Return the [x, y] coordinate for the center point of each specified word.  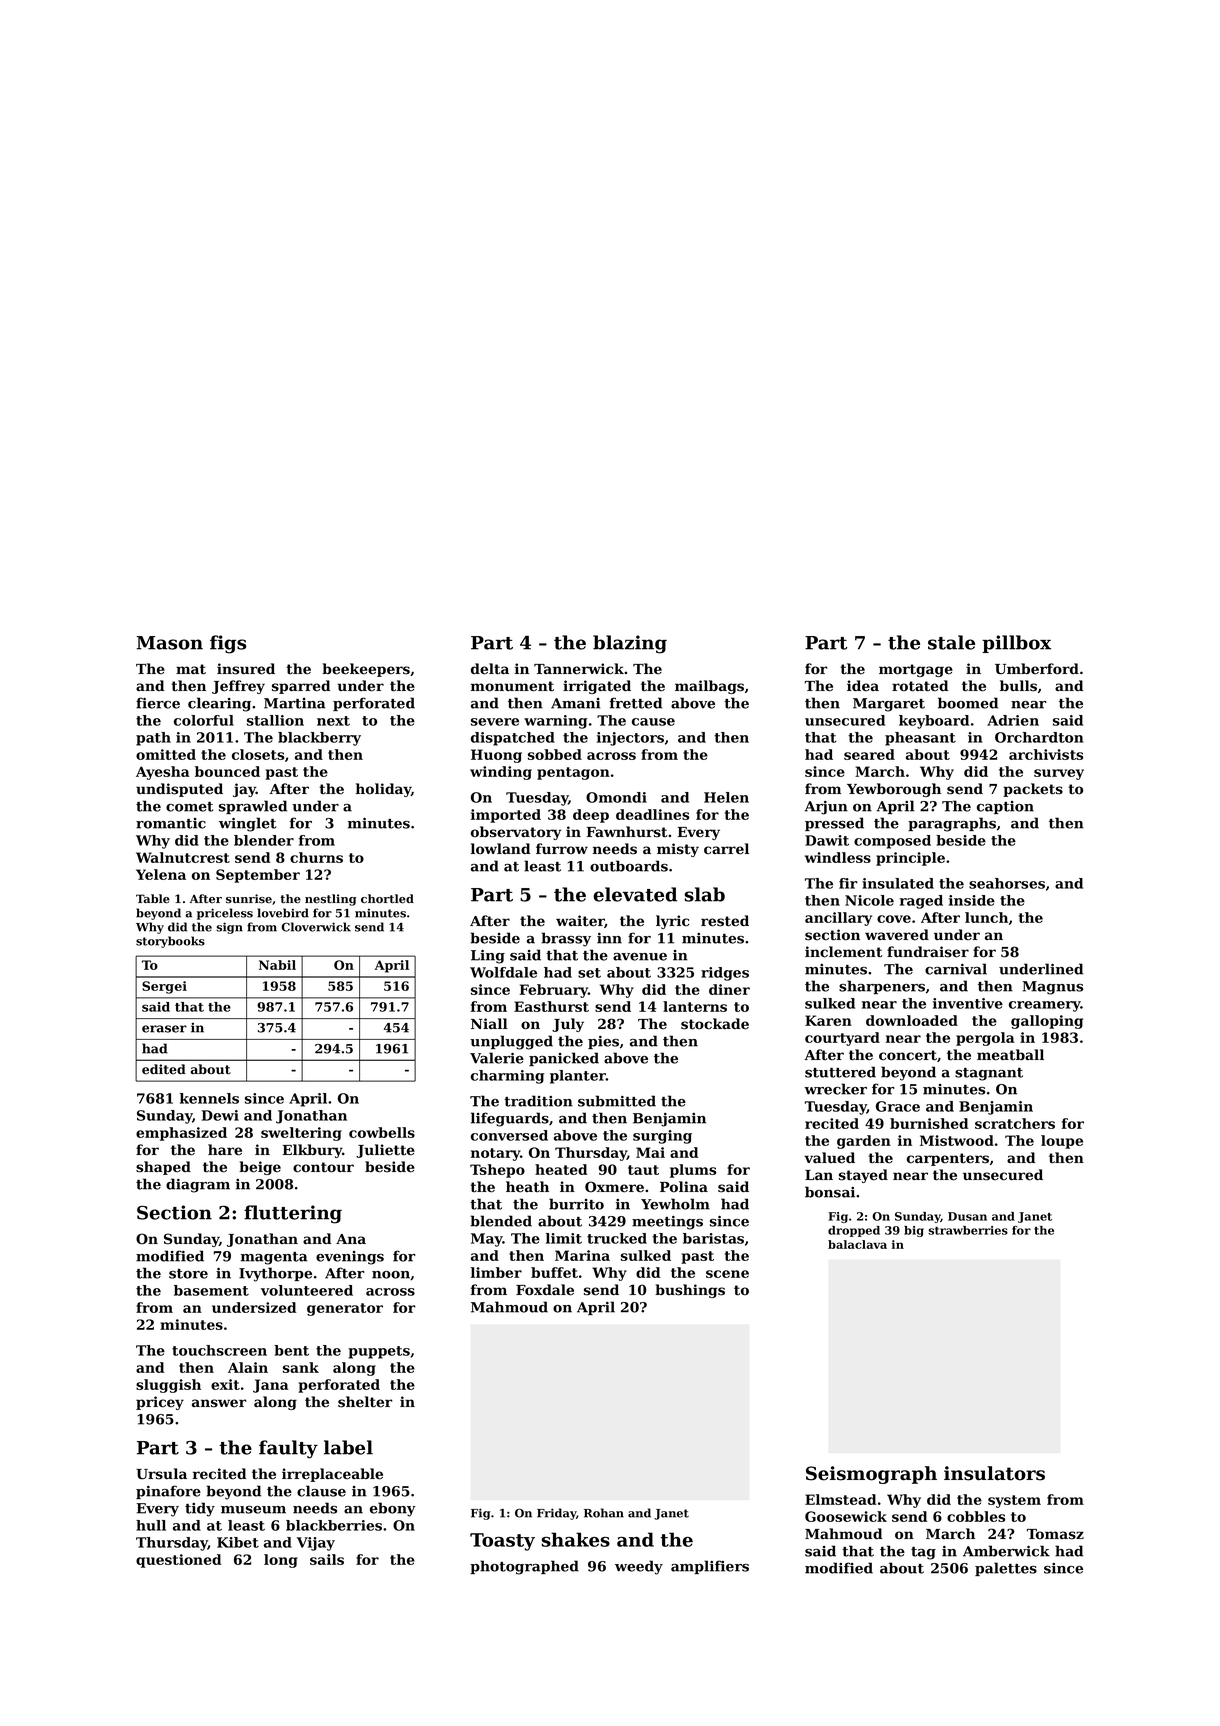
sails [327, 1559]
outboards [629, 866]
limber [496, 1272]
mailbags [709, 687]
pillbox [1016, 644]
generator [345, 1309]
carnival [956, 969]
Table [153, 899]
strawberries [968, 1230]
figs [228, 644]
